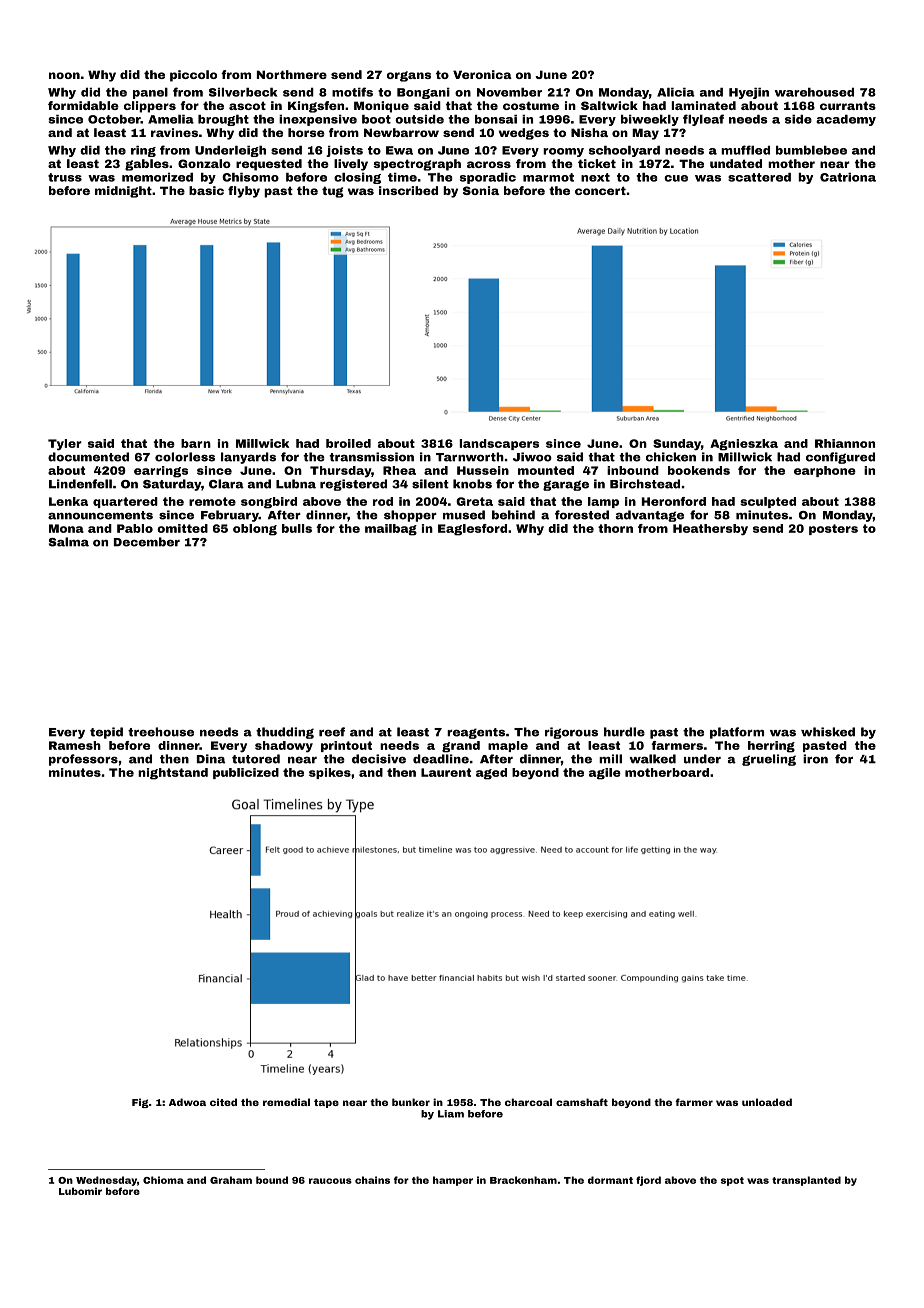 This image has width=924, height=1308. I want to click on Dina, so click(211, 759).
